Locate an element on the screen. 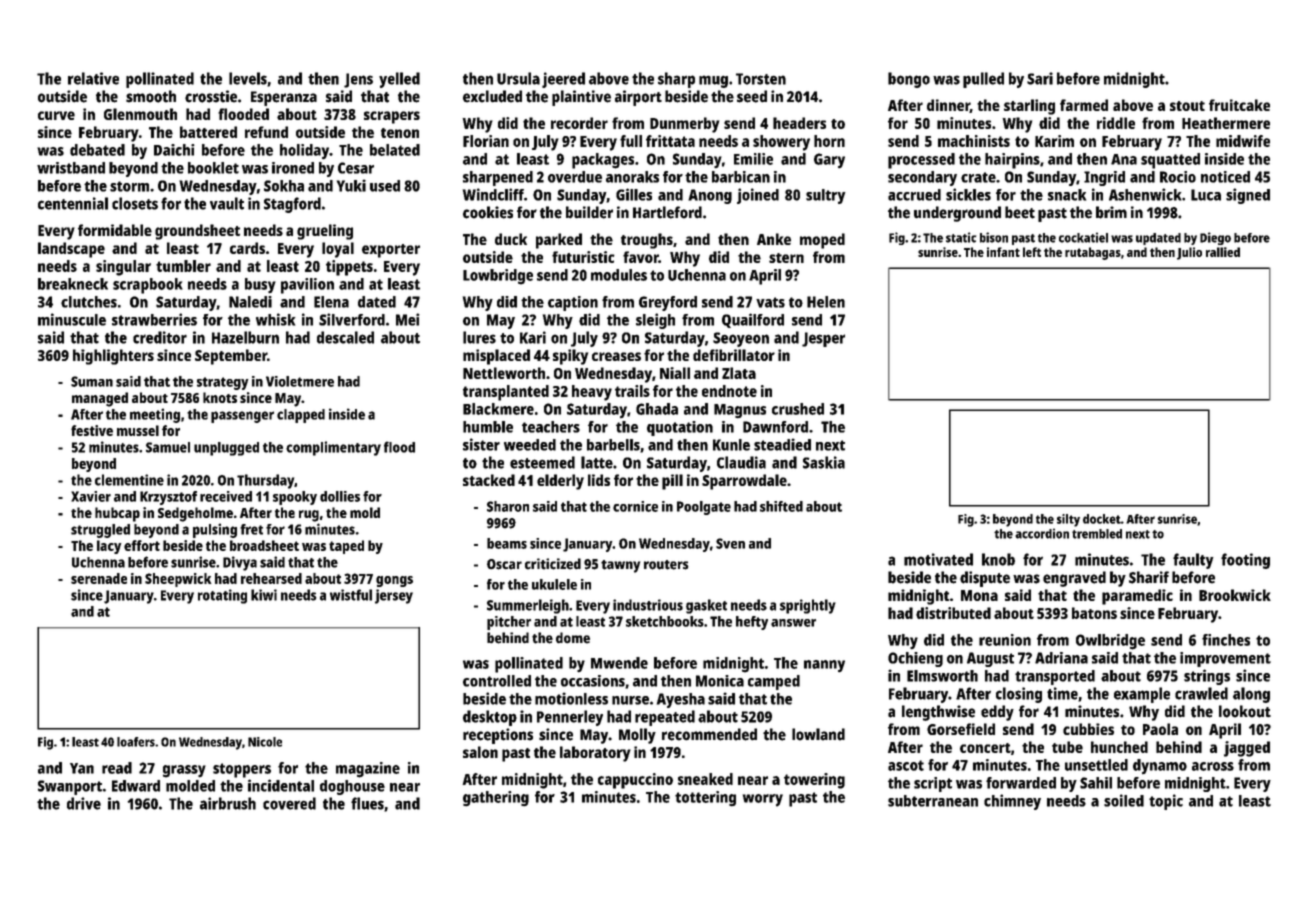  Blackmere is located at coordinates (498, 409).
